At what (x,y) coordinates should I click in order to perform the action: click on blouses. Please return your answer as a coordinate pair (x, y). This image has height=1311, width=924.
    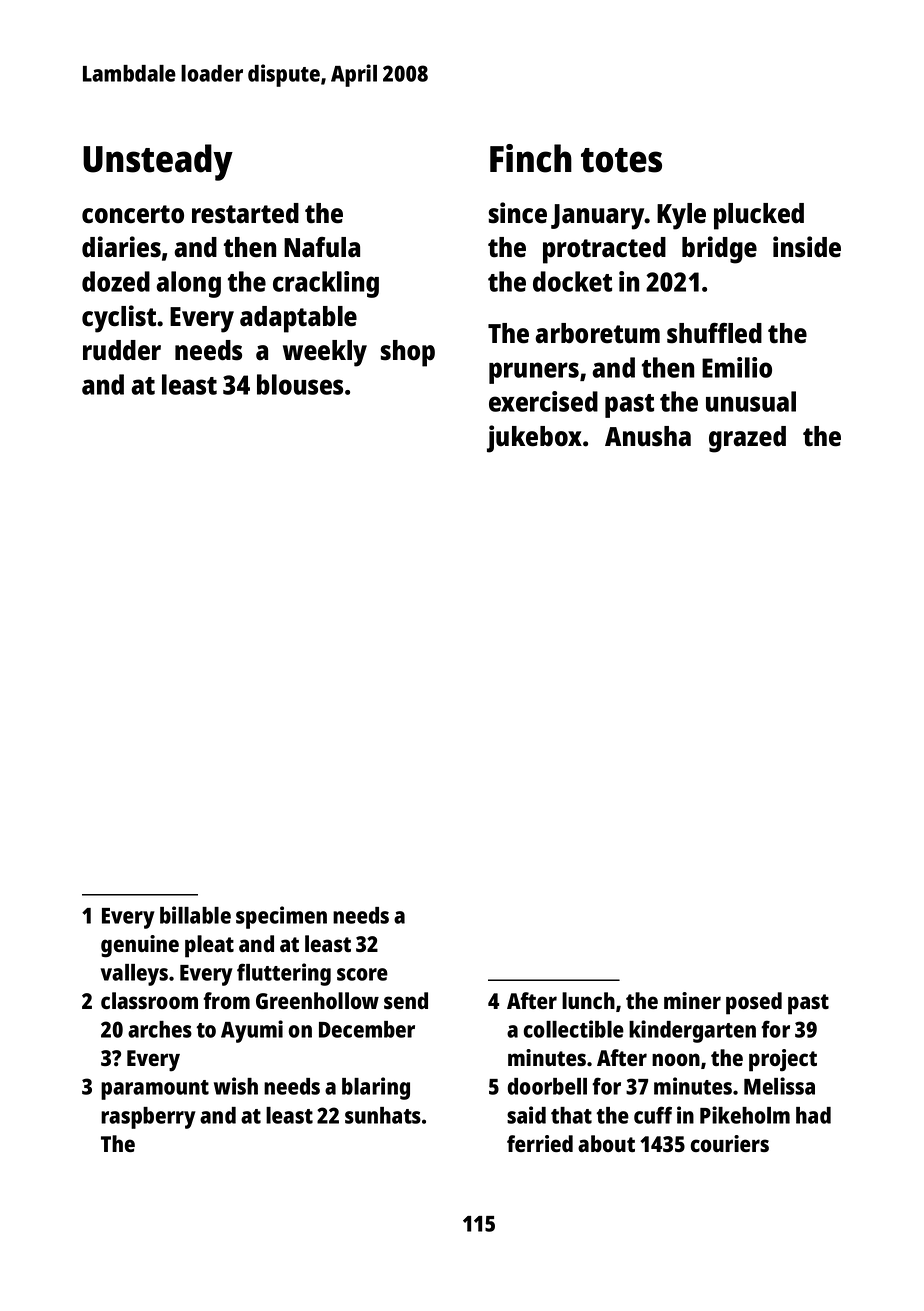
    Looking at the image, I should click on (300, 384).
